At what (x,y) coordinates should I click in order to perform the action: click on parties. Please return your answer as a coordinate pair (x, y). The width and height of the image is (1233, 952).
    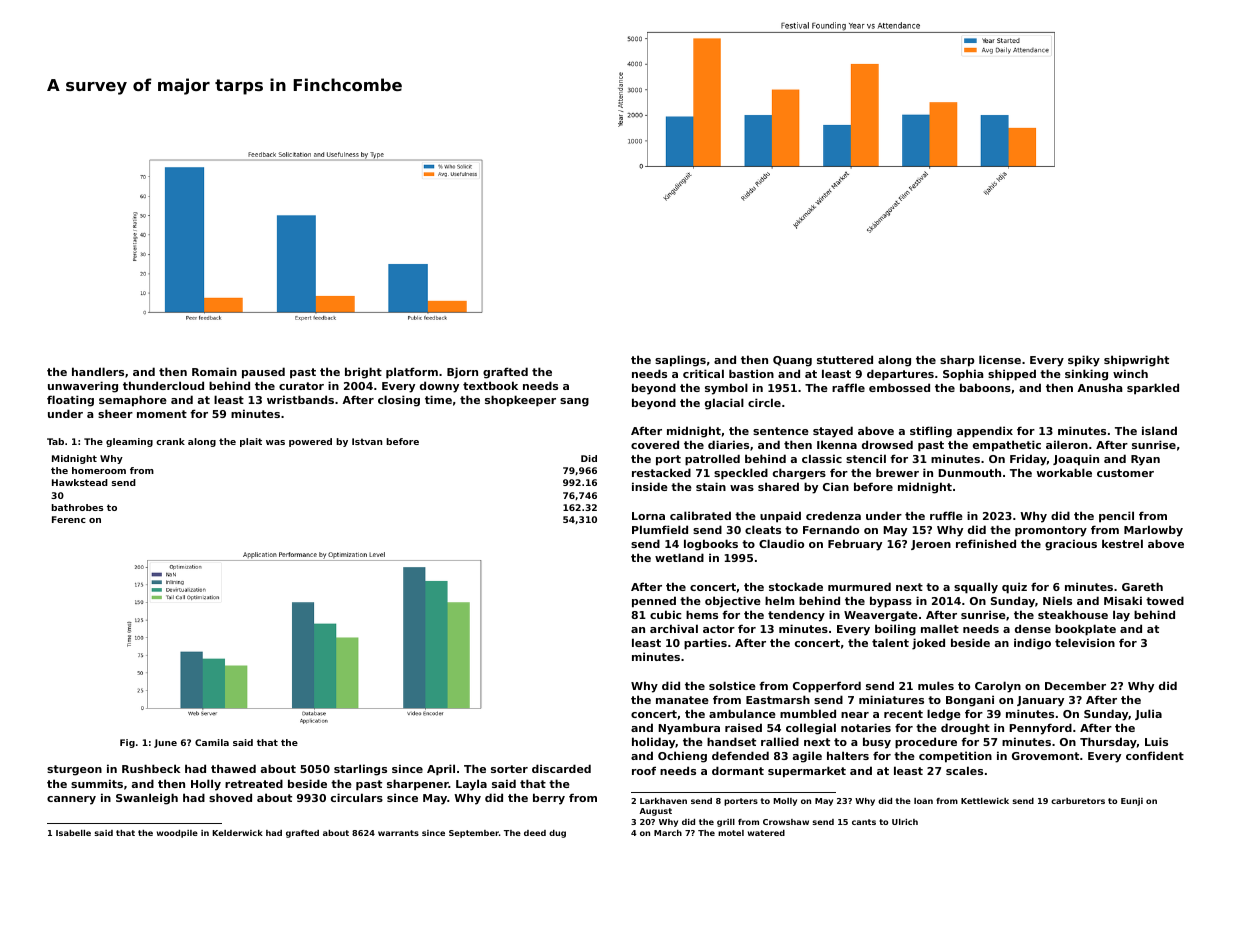
    Looking at the image, I should click on (705, 644).
